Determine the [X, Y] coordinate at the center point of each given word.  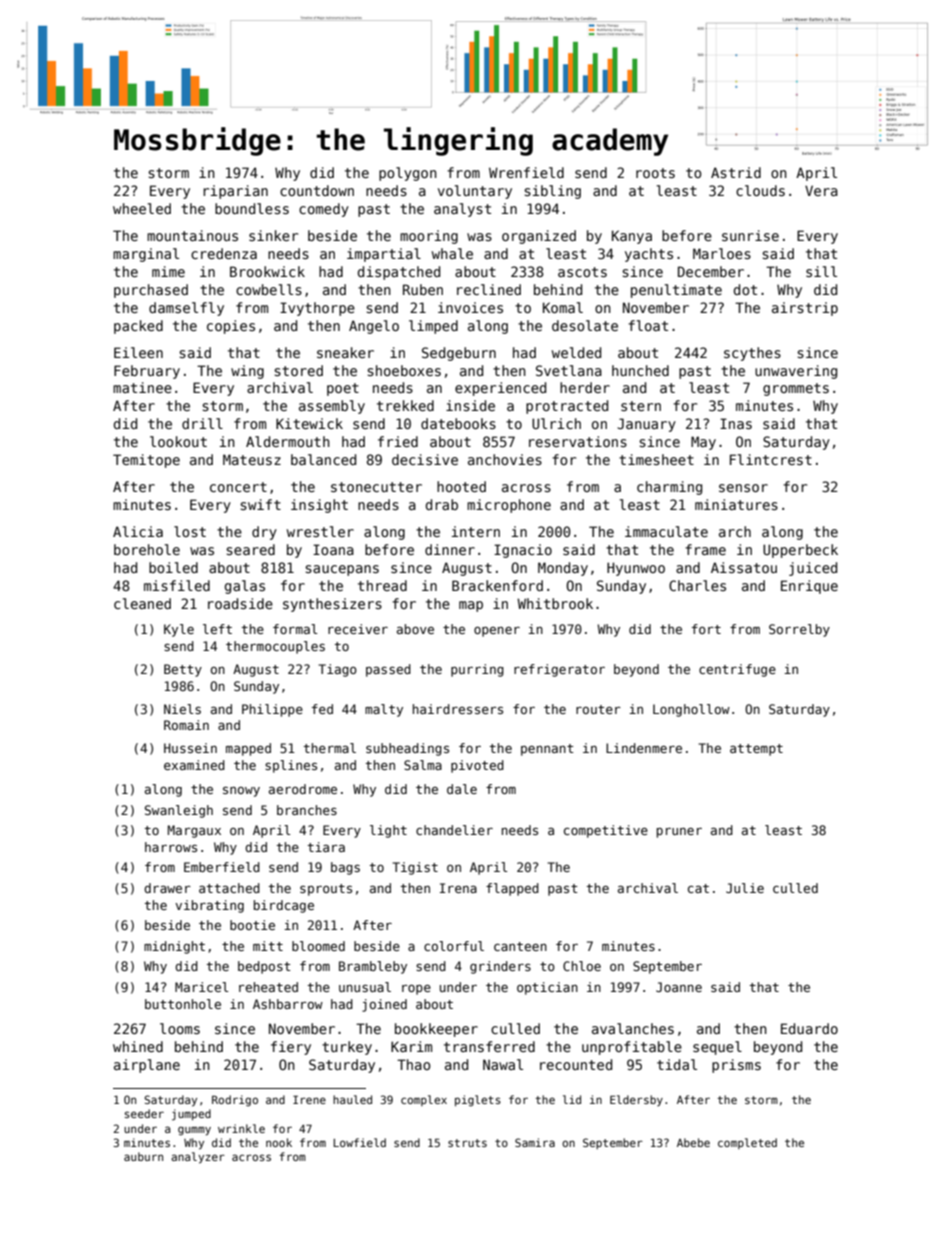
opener [497, 632]
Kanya [632, 237]
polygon [408, 174]
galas [245, 587]
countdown [317, 190]
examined [194, 765]
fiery [291, 1048]
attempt [756, 750]
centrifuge [737, 670]
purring [477, 670]
